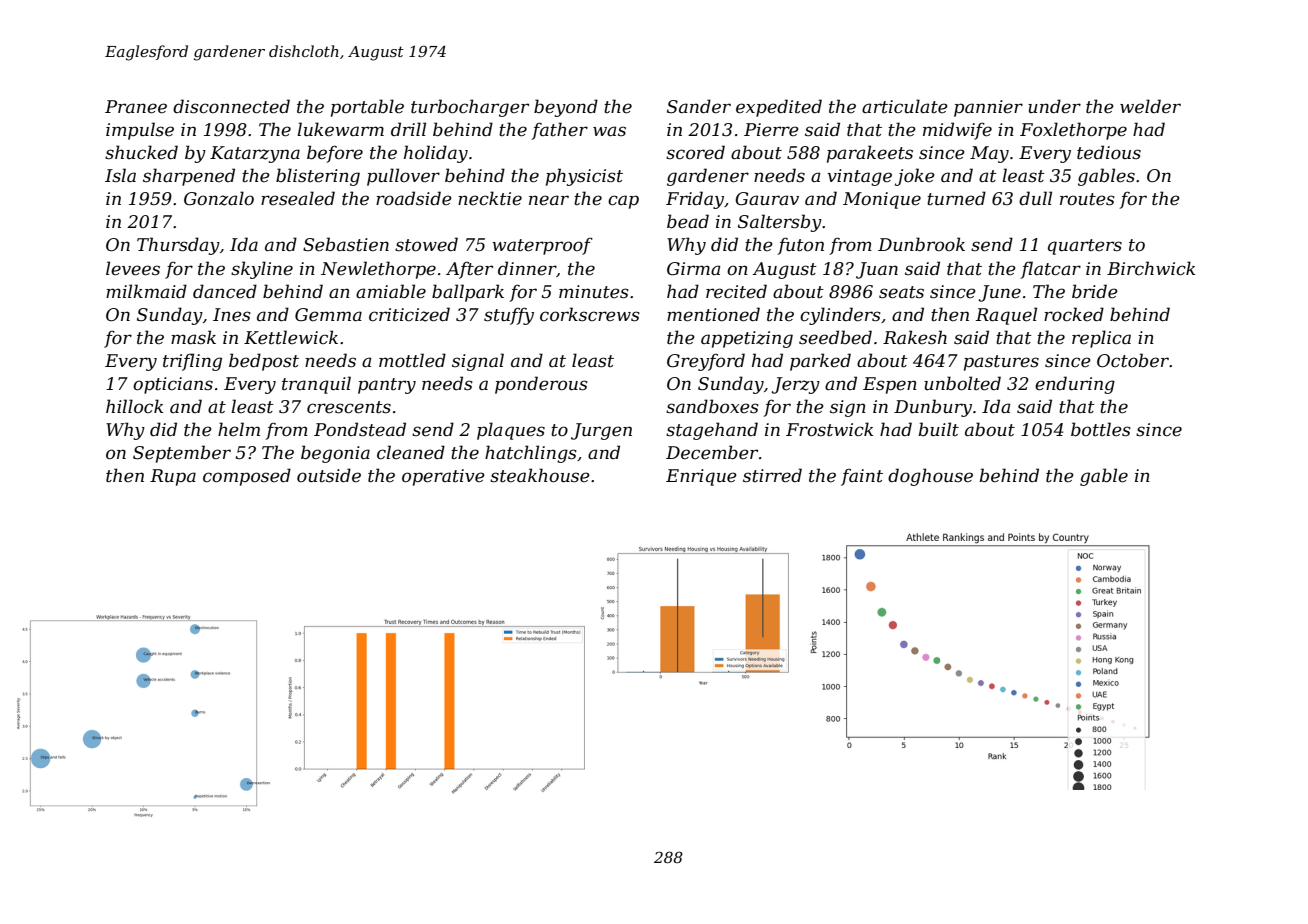  Describe the element at coordinates (701, 477) in the image. I see `Enrique` at that location.
